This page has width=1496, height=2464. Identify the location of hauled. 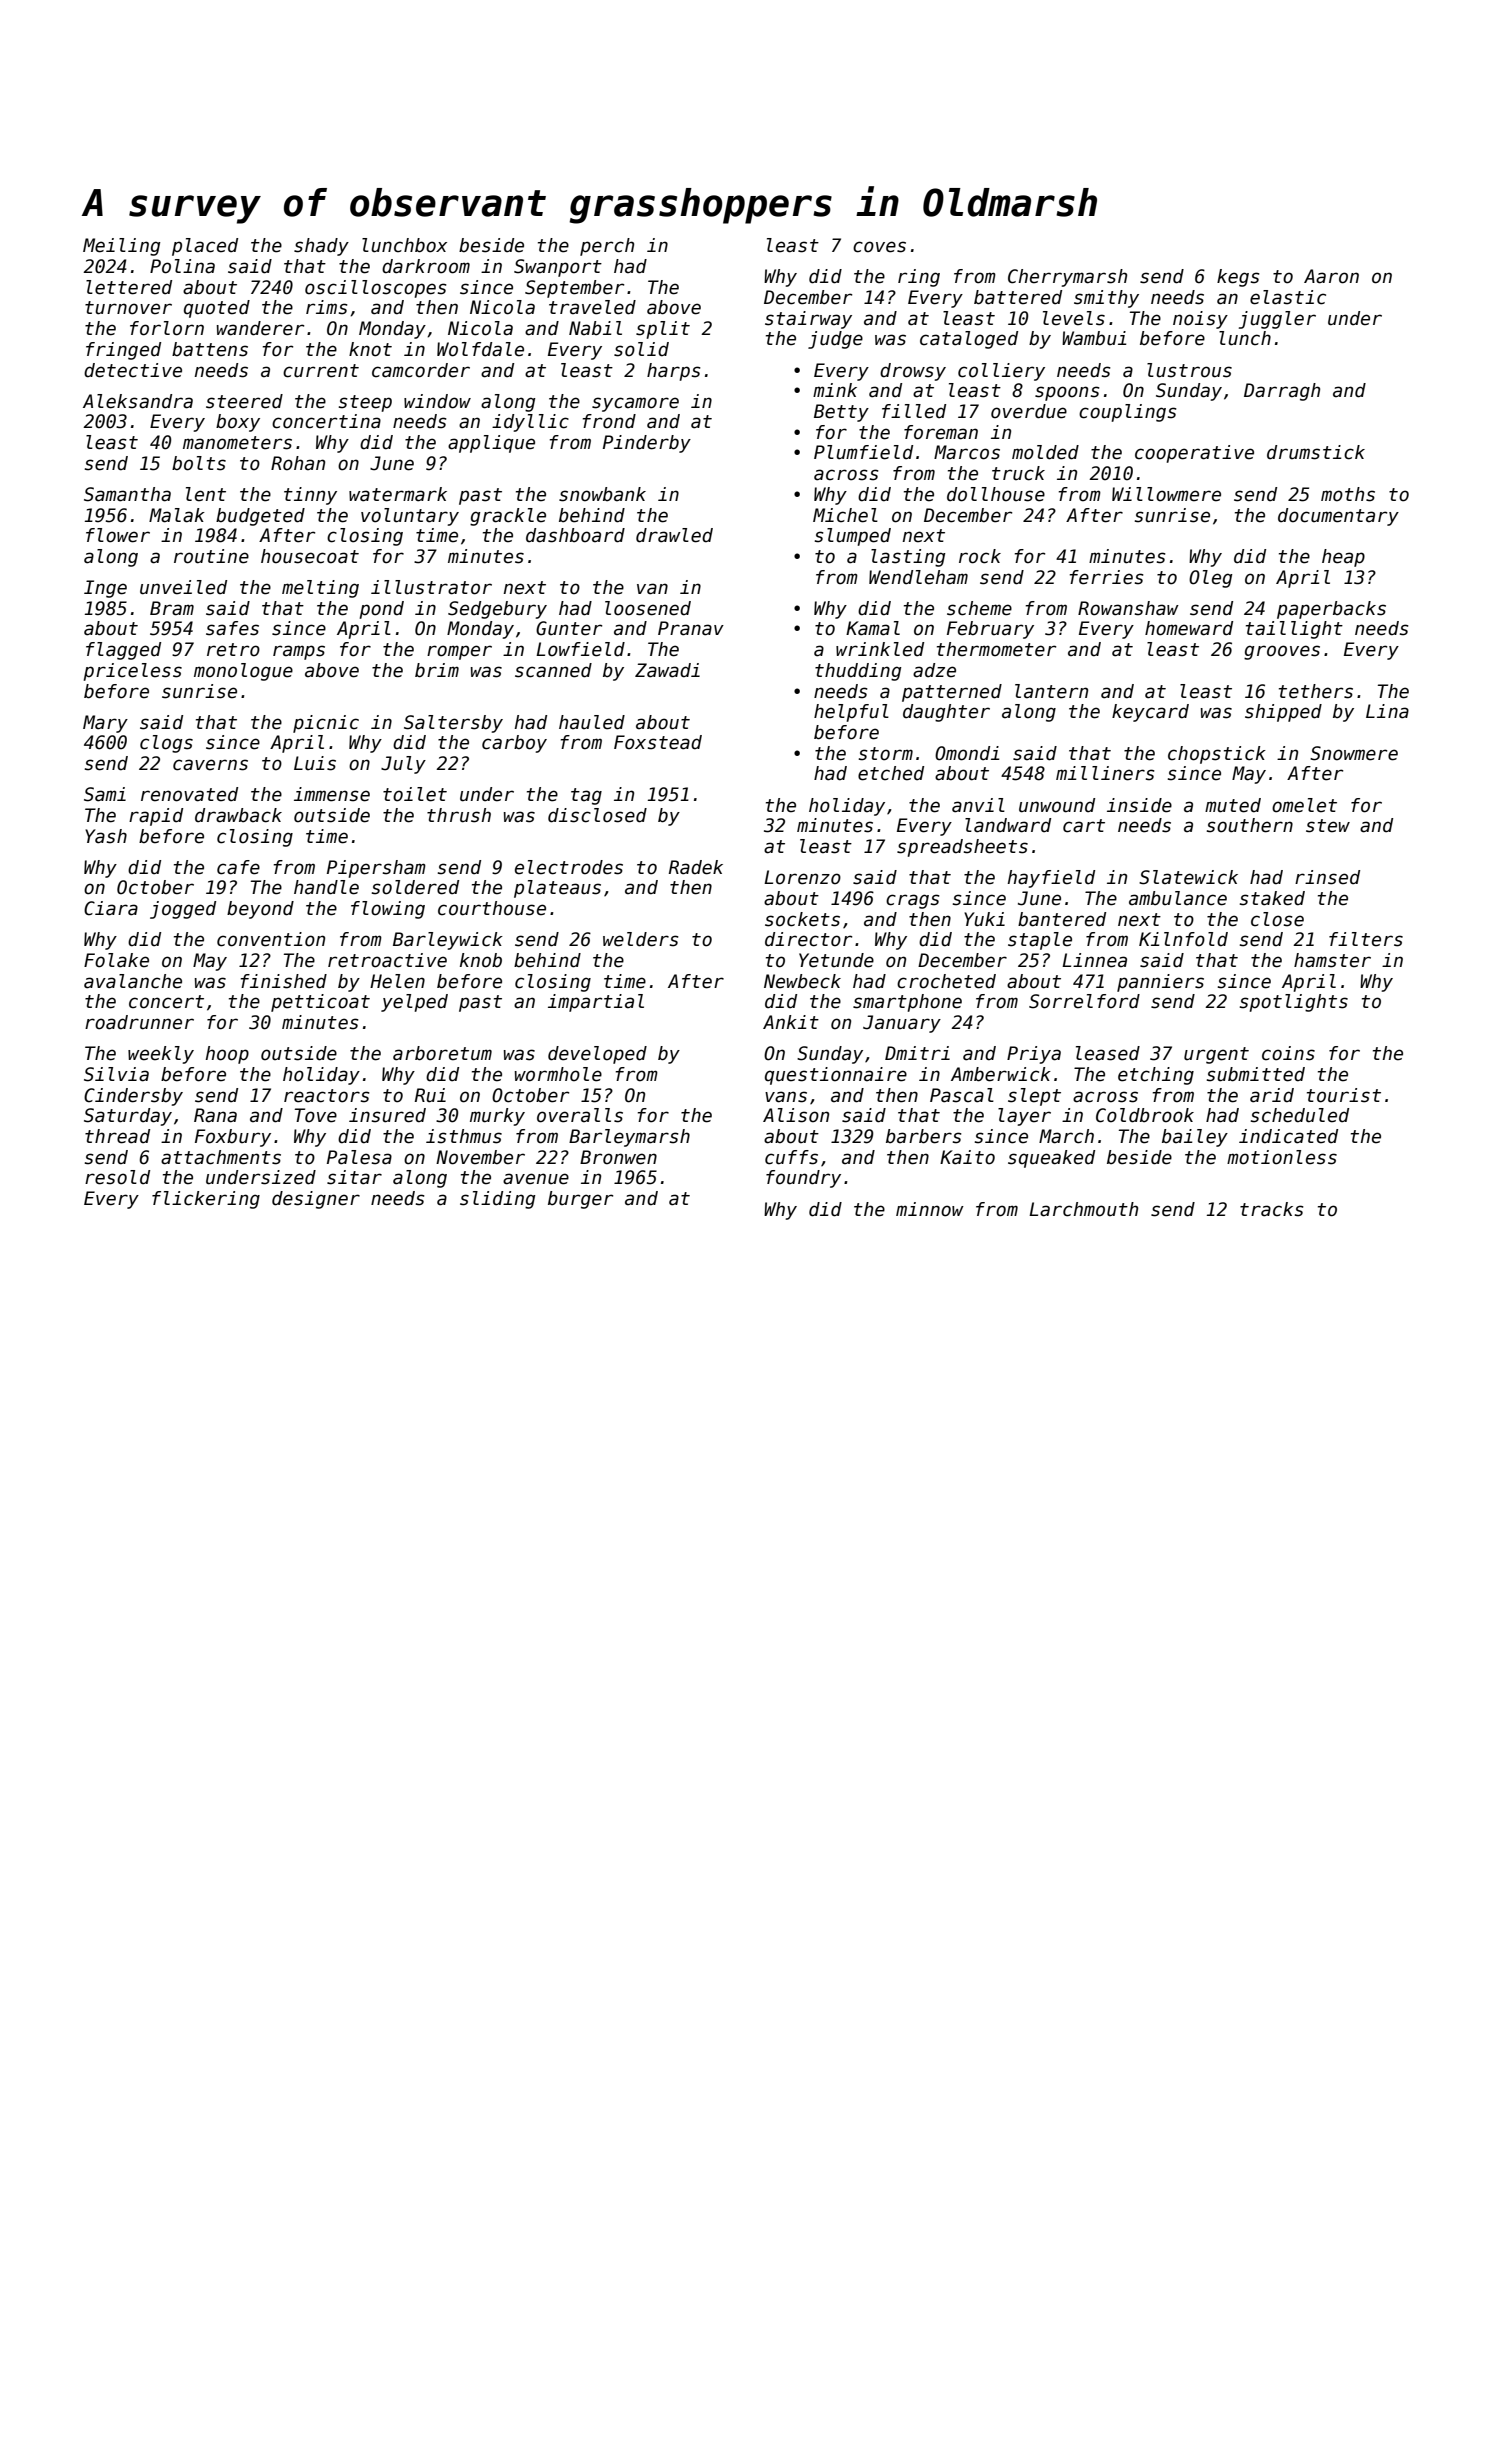
(592, 722).
